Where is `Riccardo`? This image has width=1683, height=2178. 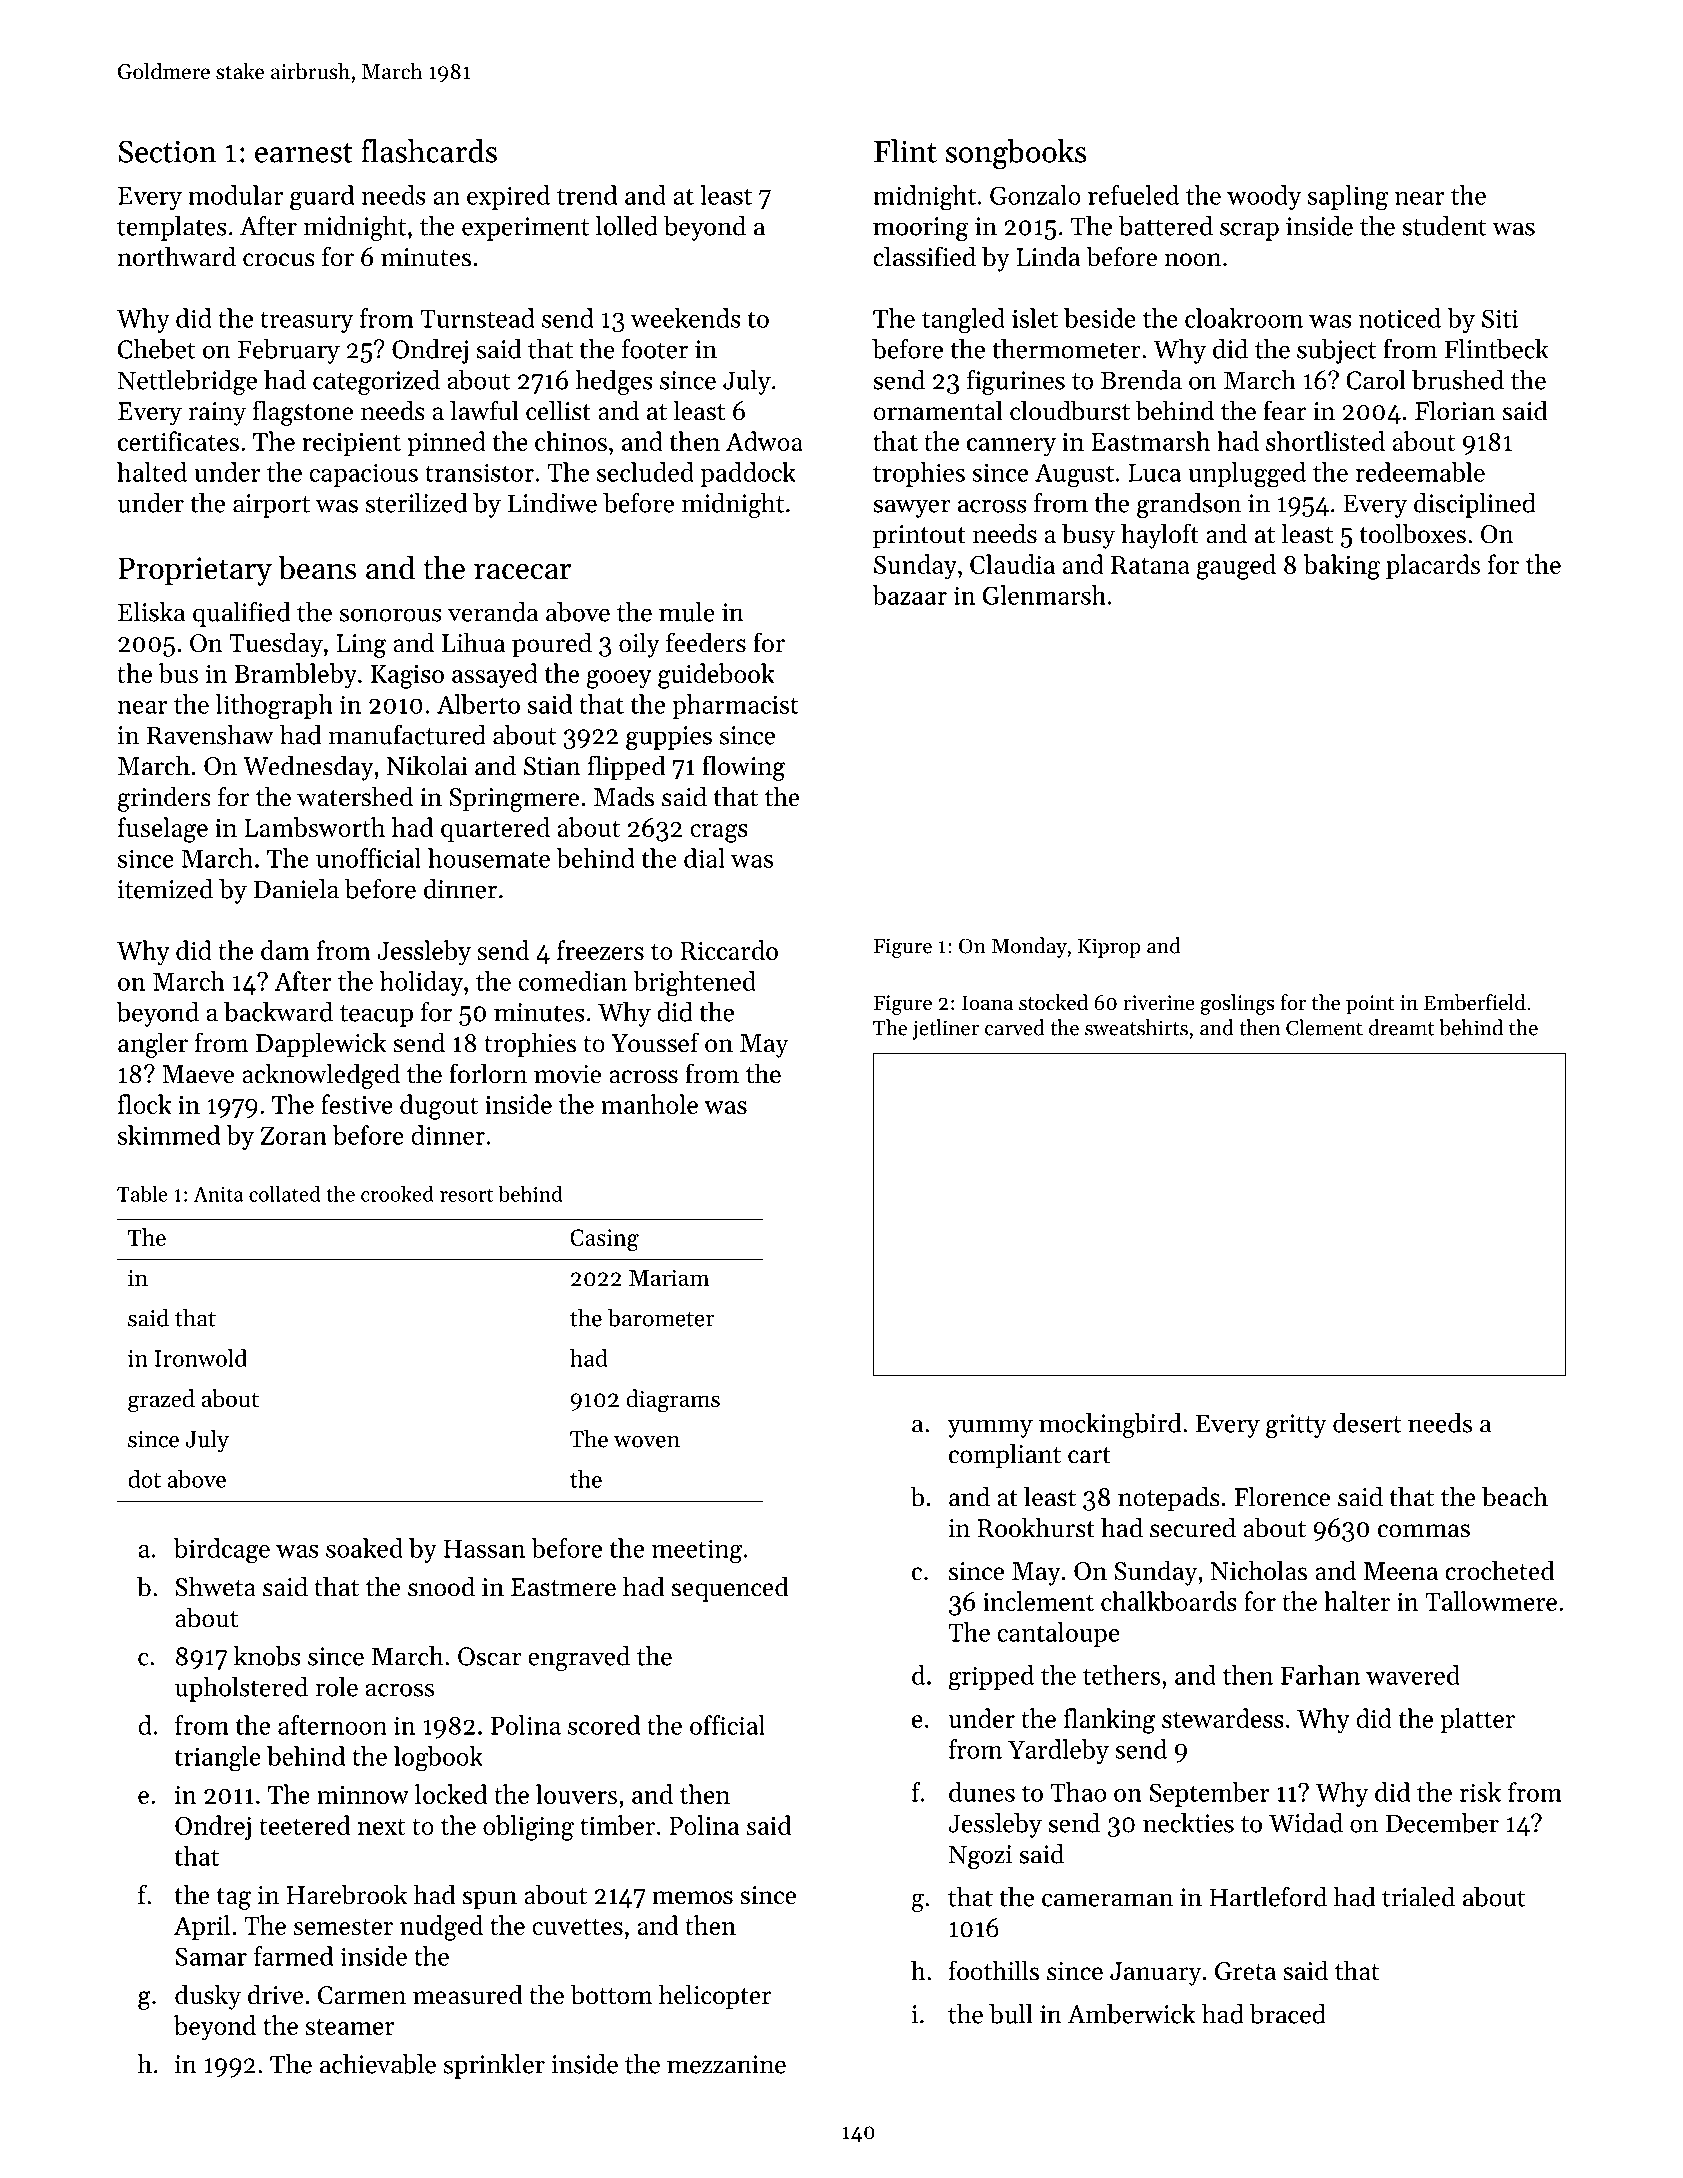 Riccardo is located at coordinates (729, 950).
